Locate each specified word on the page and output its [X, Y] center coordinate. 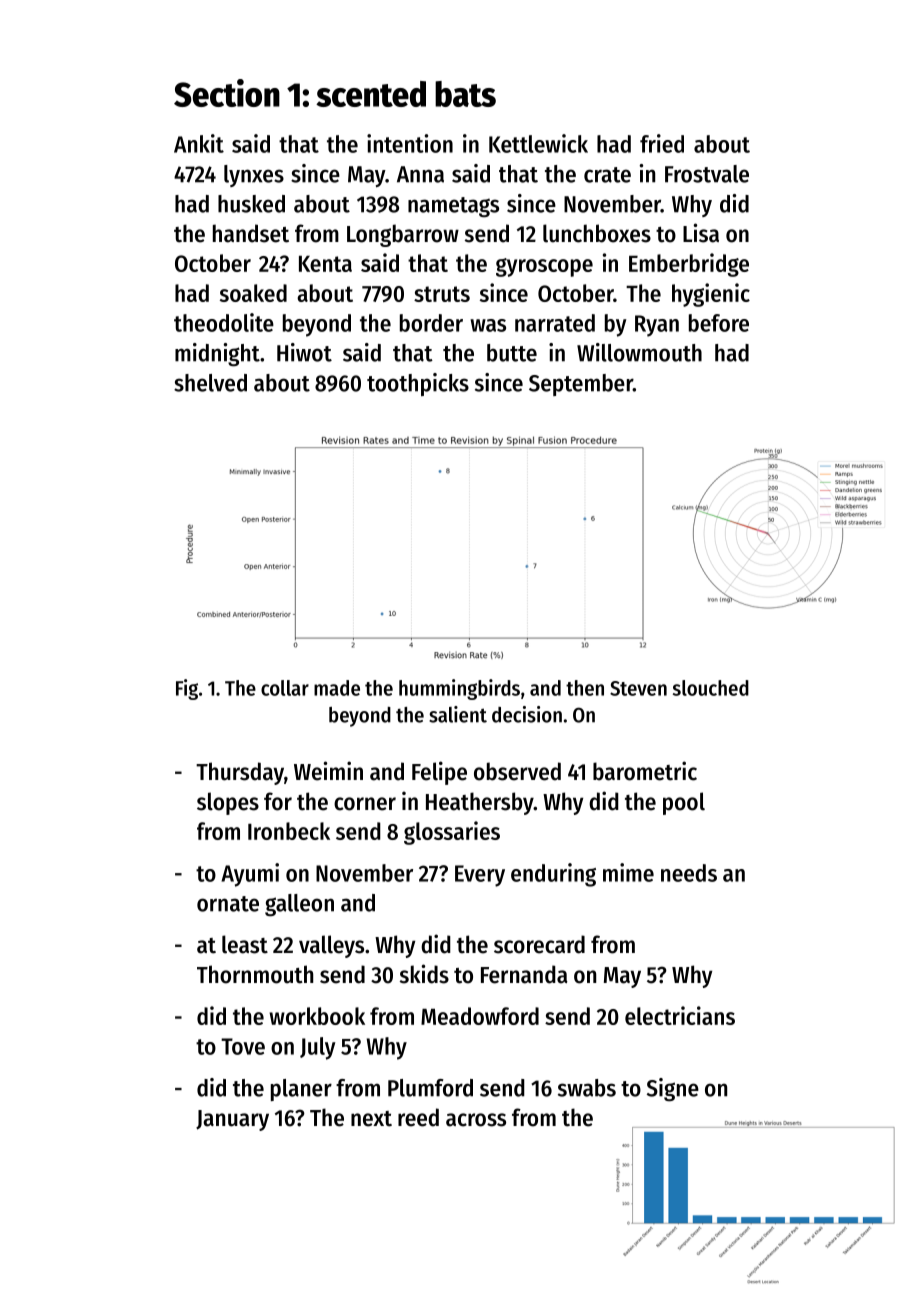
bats [465, 94]
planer [301, 1090]
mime [628, 872]
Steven [638, 688]
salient [458, 714]
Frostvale [707, 174]
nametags [453, 207]
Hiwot [304, 352]
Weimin [328, 771]
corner [365, 804]
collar [285, 688]
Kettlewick [538, 143]
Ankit [199, 143]
